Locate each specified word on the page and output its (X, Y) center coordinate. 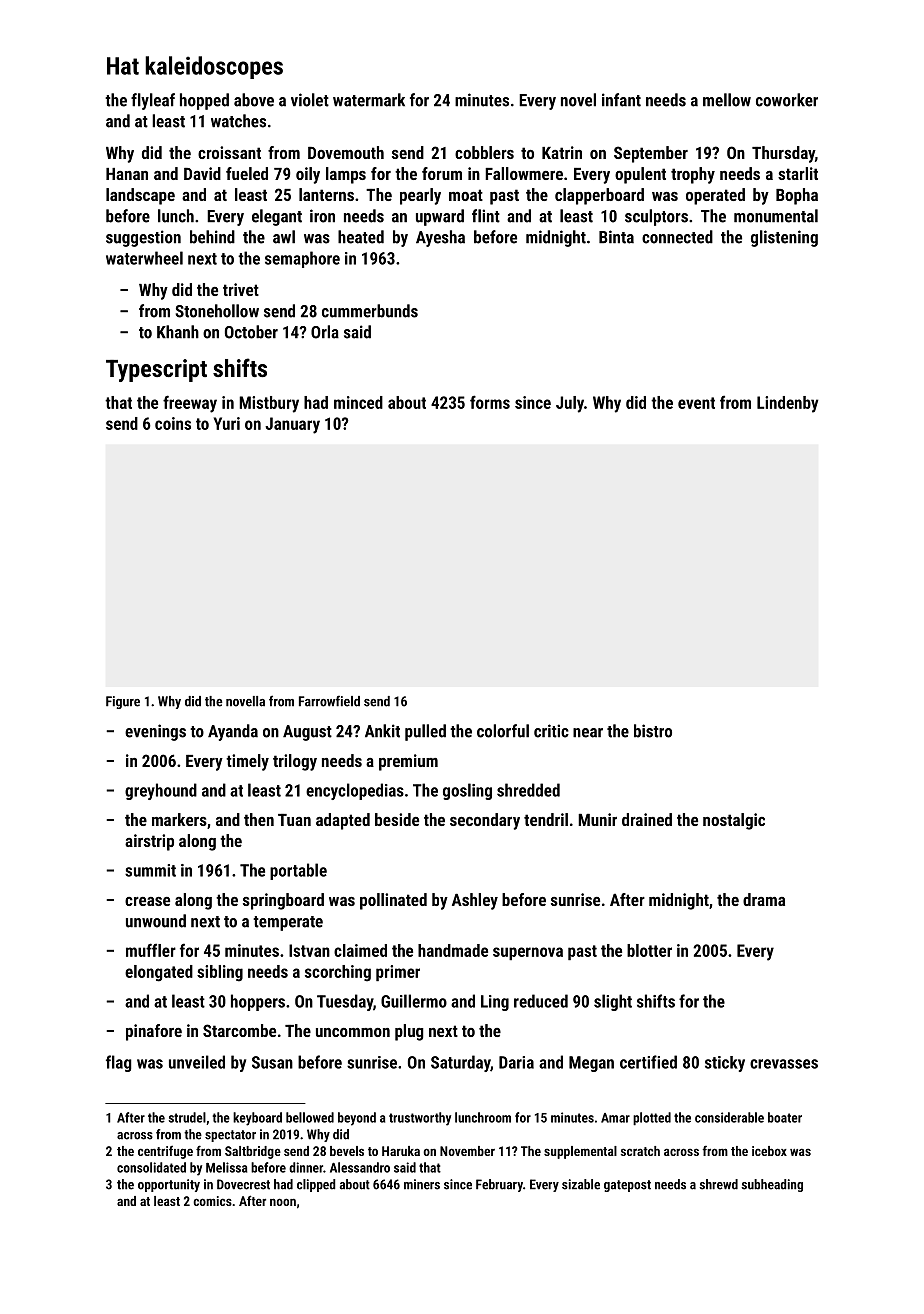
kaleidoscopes (214, 67)
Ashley (475, 901)
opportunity (169, 1185)
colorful (503, 731)
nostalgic (734, 821)
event (696, 403)
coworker (787, 100)
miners (422, 1184)
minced (358, 402)
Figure (123, 702)
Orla (325, 332)
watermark (369, 100)
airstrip (149, 842)
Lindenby (787, 404)
